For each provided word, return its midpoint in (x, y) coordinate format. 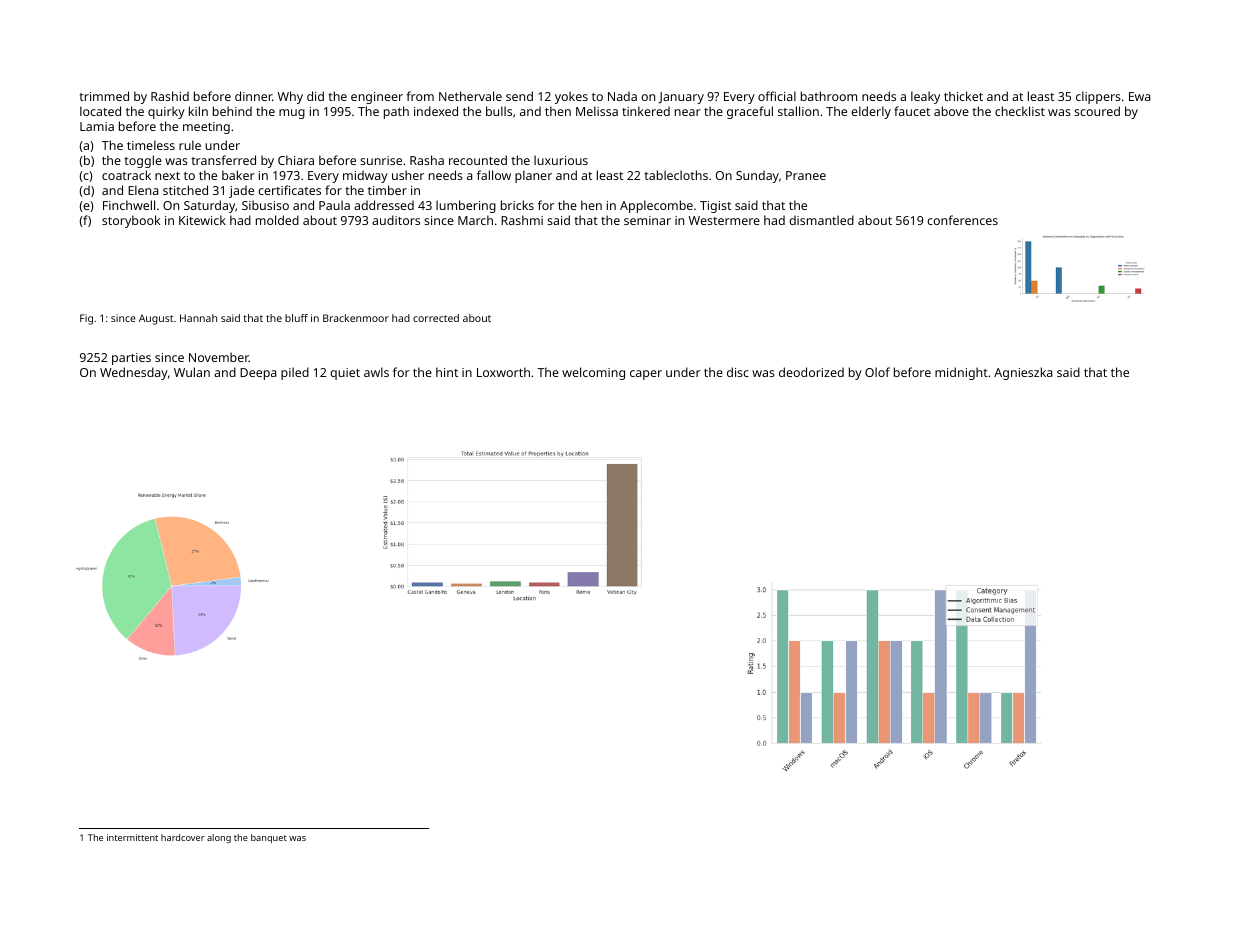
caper (646, 375)
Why (290, 97)
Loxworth (503, 372)
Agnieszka (1023, 373)
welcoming (593, 373)
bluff (296, 318)
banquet (269, 838)
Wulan (192, 372)
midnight (961, 373)
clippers (1098, 97)
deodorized (811, 372)
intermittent (132, 837)
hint (447, 372)
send (519, 96)
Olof (877, 372)
